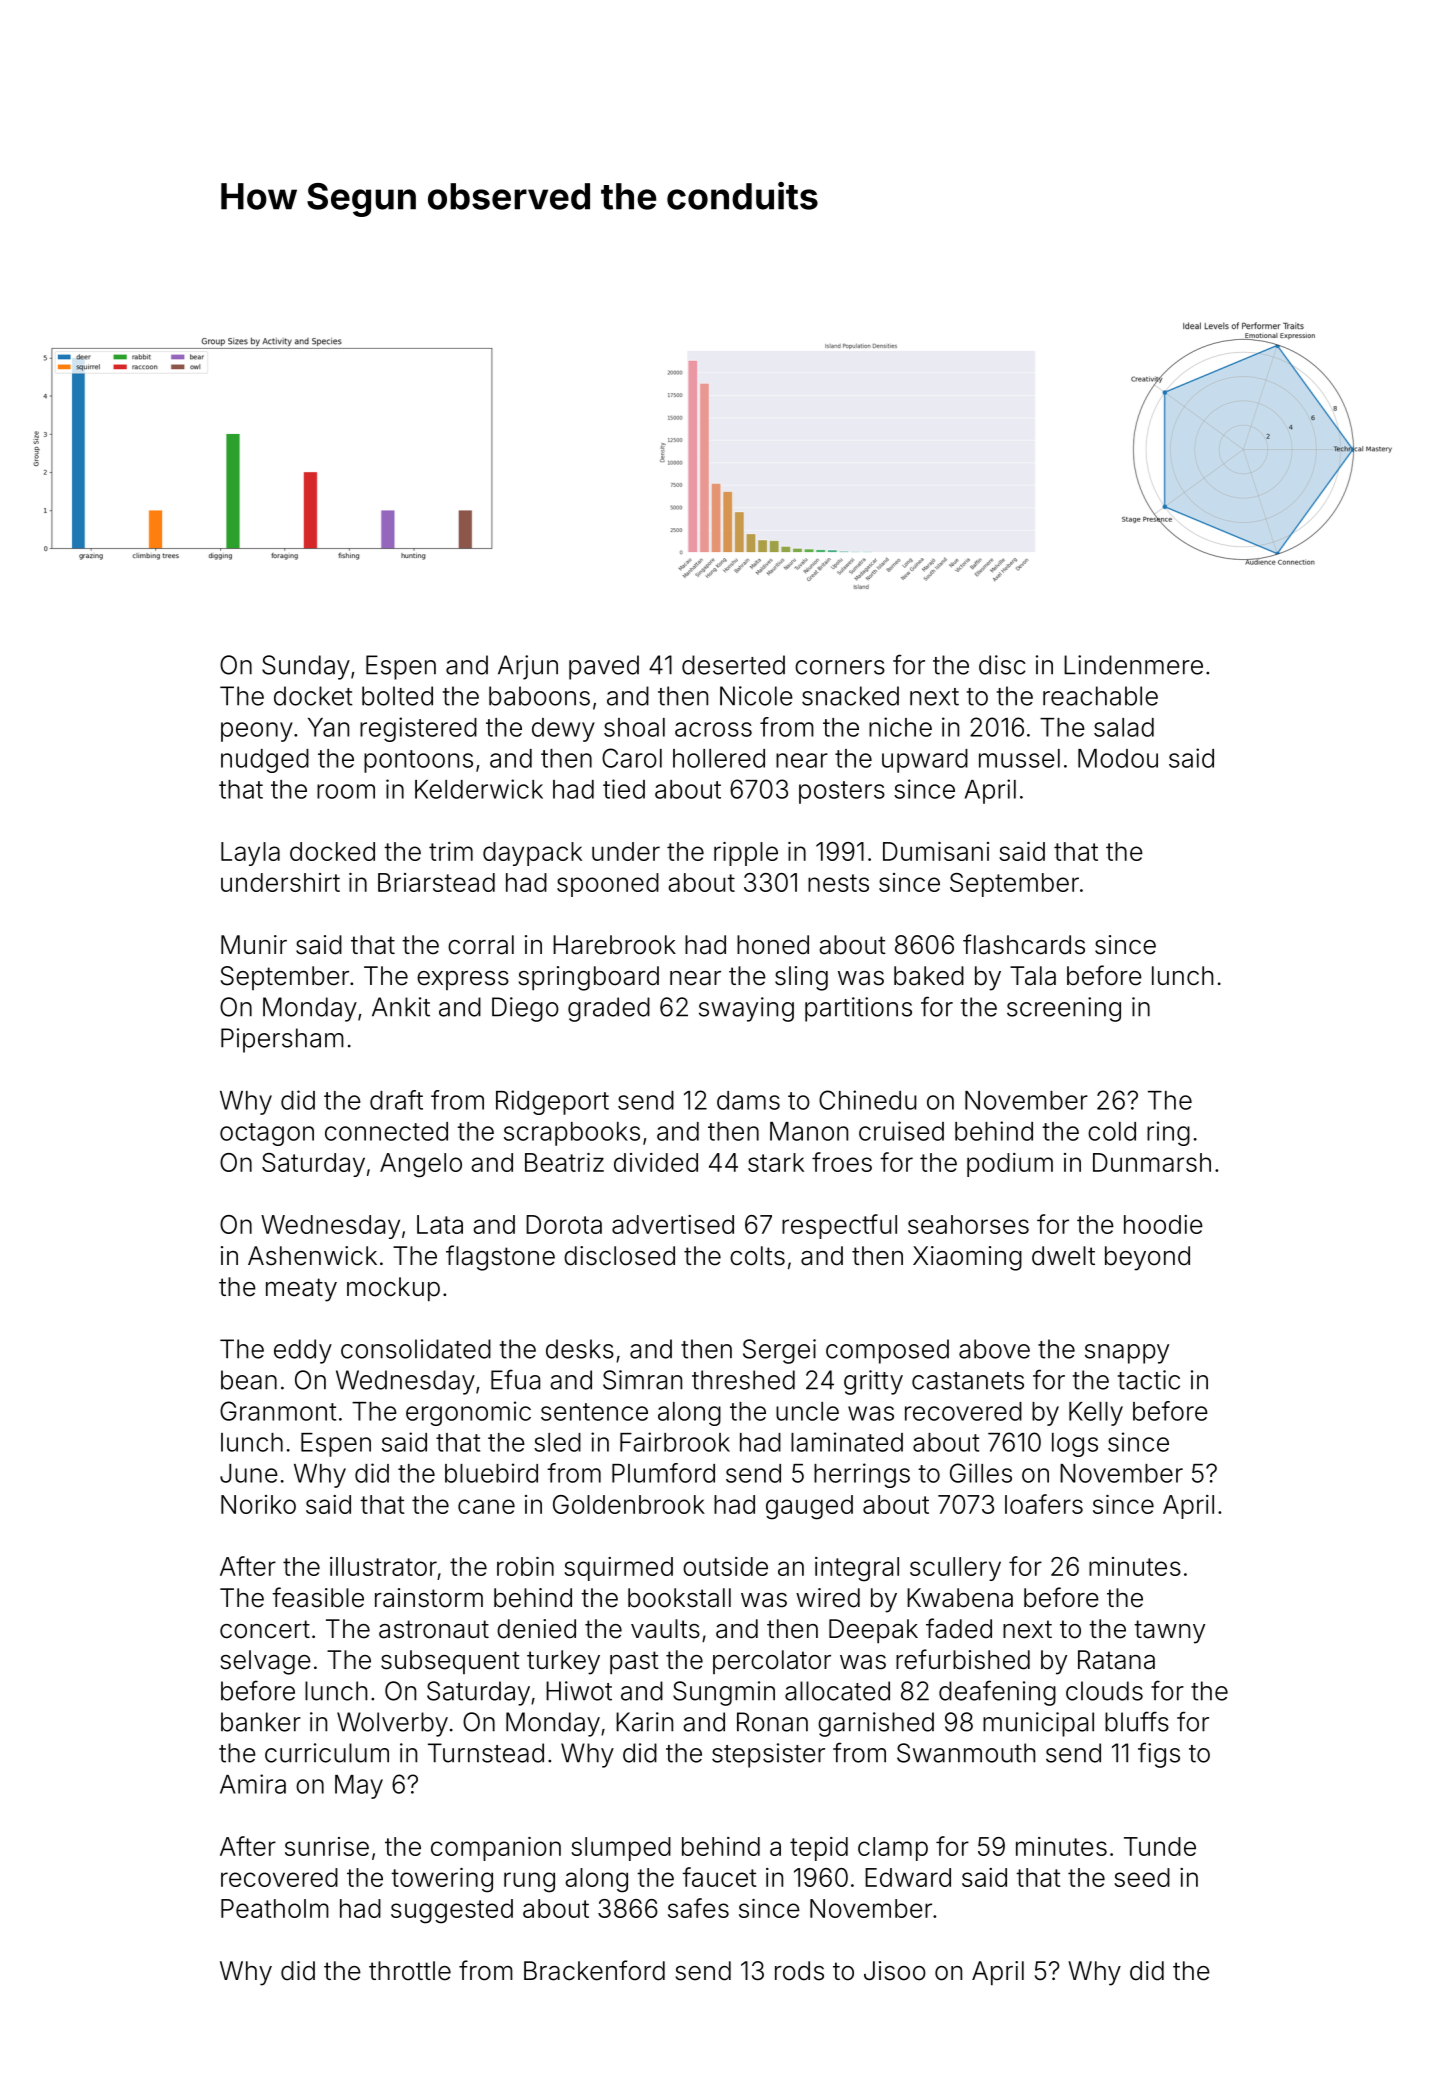  Describe the element at coordinates (410, 1971) in the document. I see `throttle` at that location.
